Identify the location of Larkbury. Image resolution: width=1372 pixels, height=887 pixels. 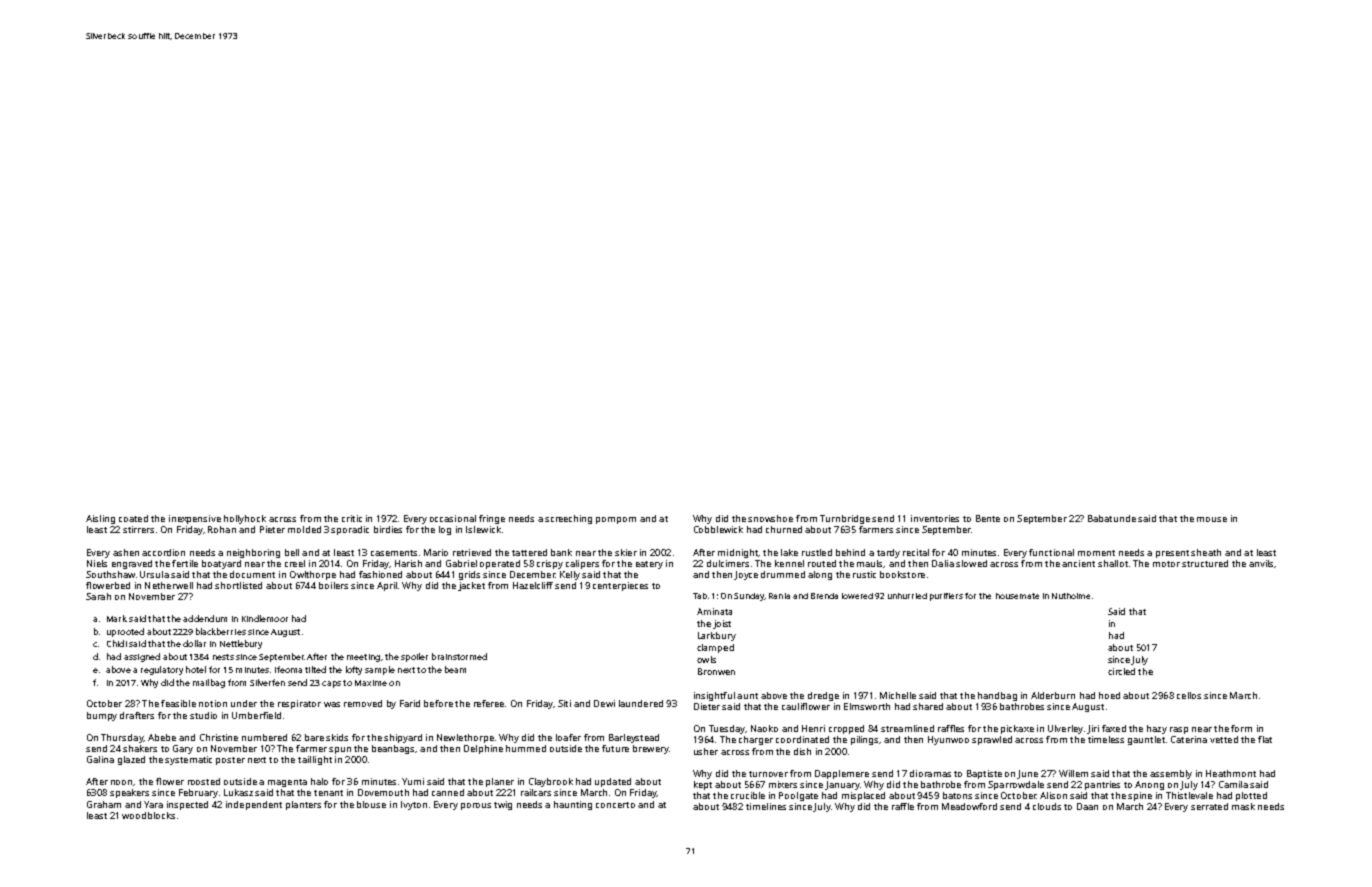
(717, 636).
